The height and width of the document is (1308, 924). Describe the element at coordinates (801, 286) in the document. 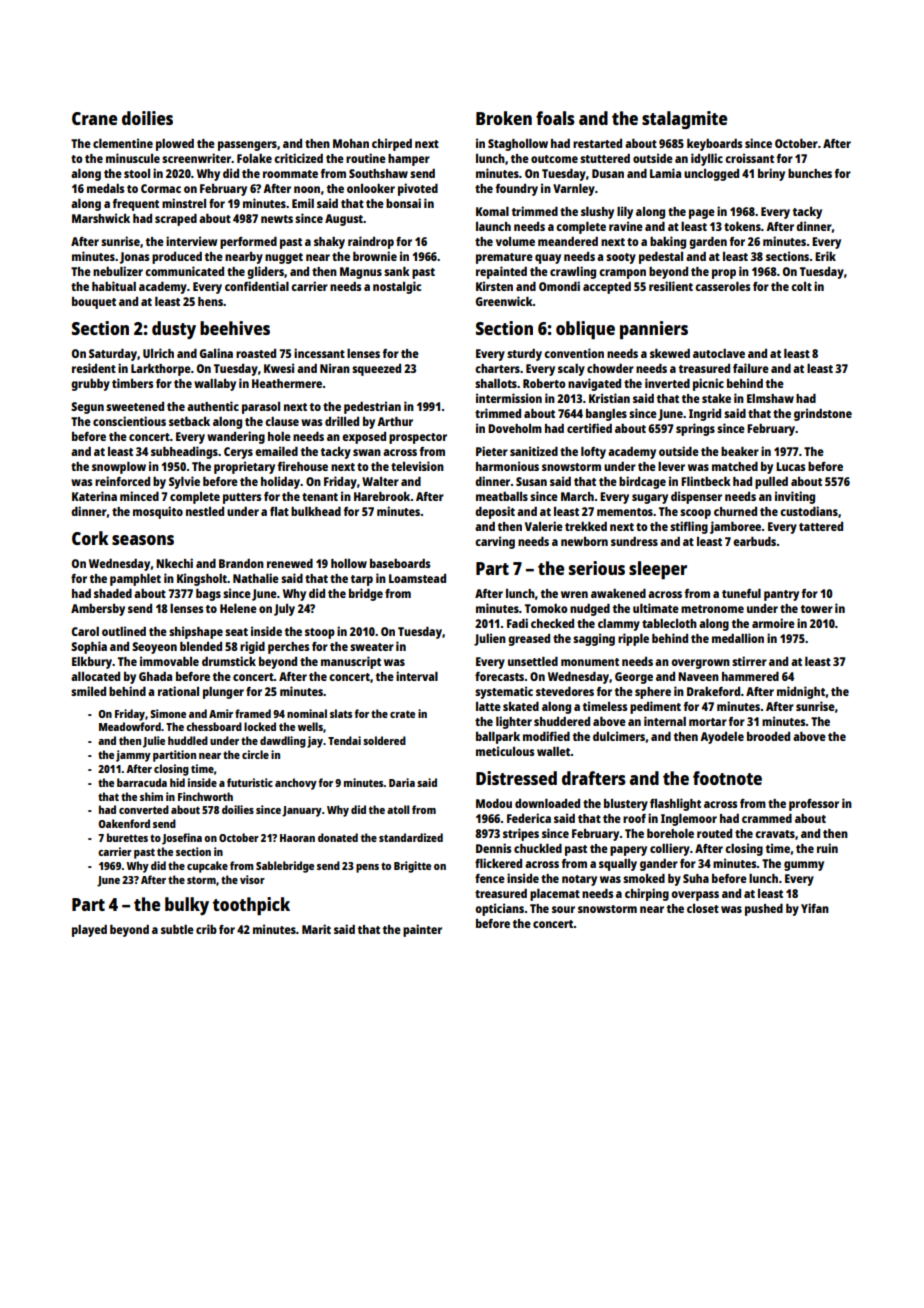

I see `colt` at that location.
